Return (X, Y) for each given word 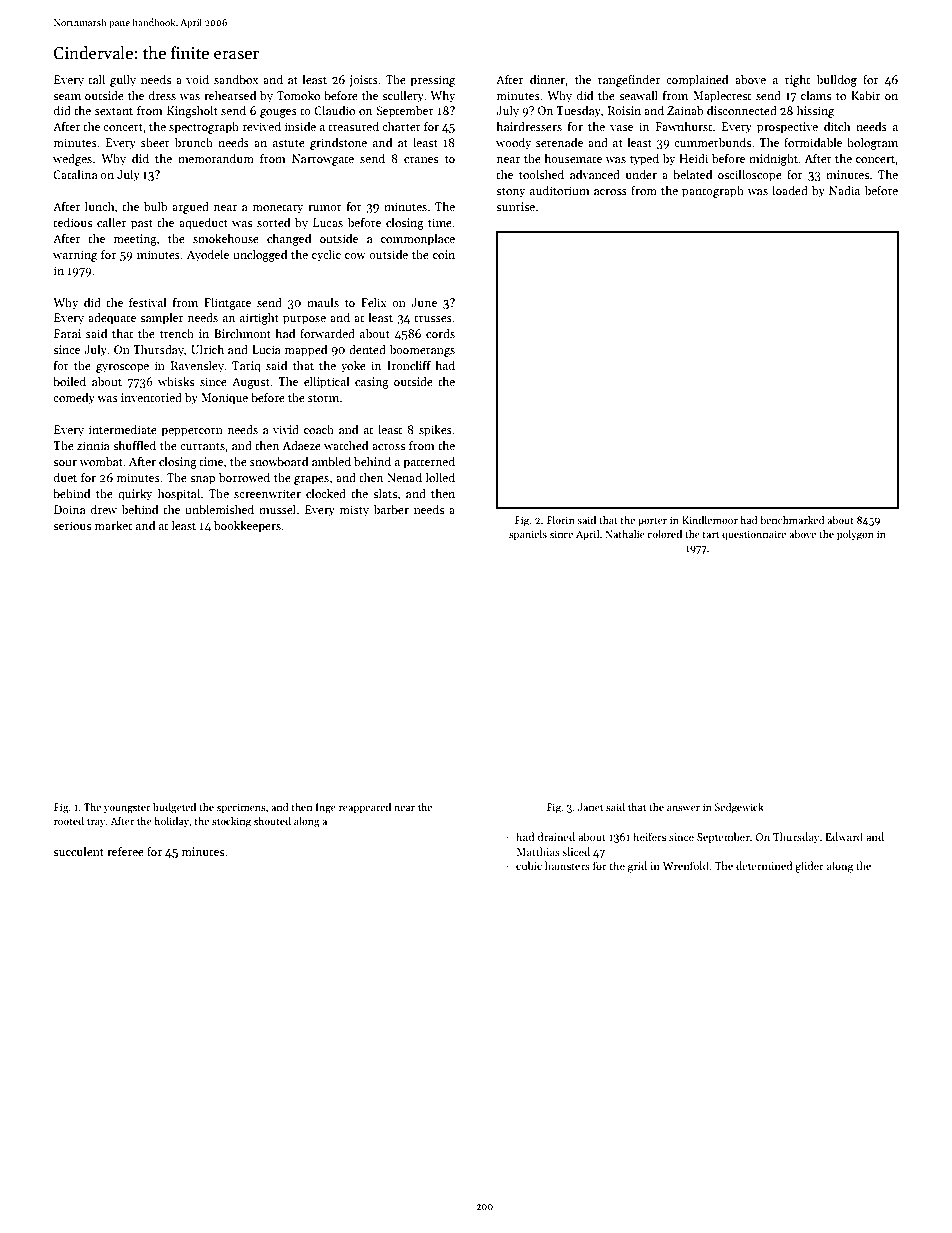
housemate (573, 158)
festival (147, 302)
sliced (576, 851)
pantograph (713, 192)
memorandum (216, 158)
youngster (127, 809)
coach (319, 429)
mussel (277, 509)
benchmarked (792, 520)
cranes (421, 160)
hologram (872, 143)
